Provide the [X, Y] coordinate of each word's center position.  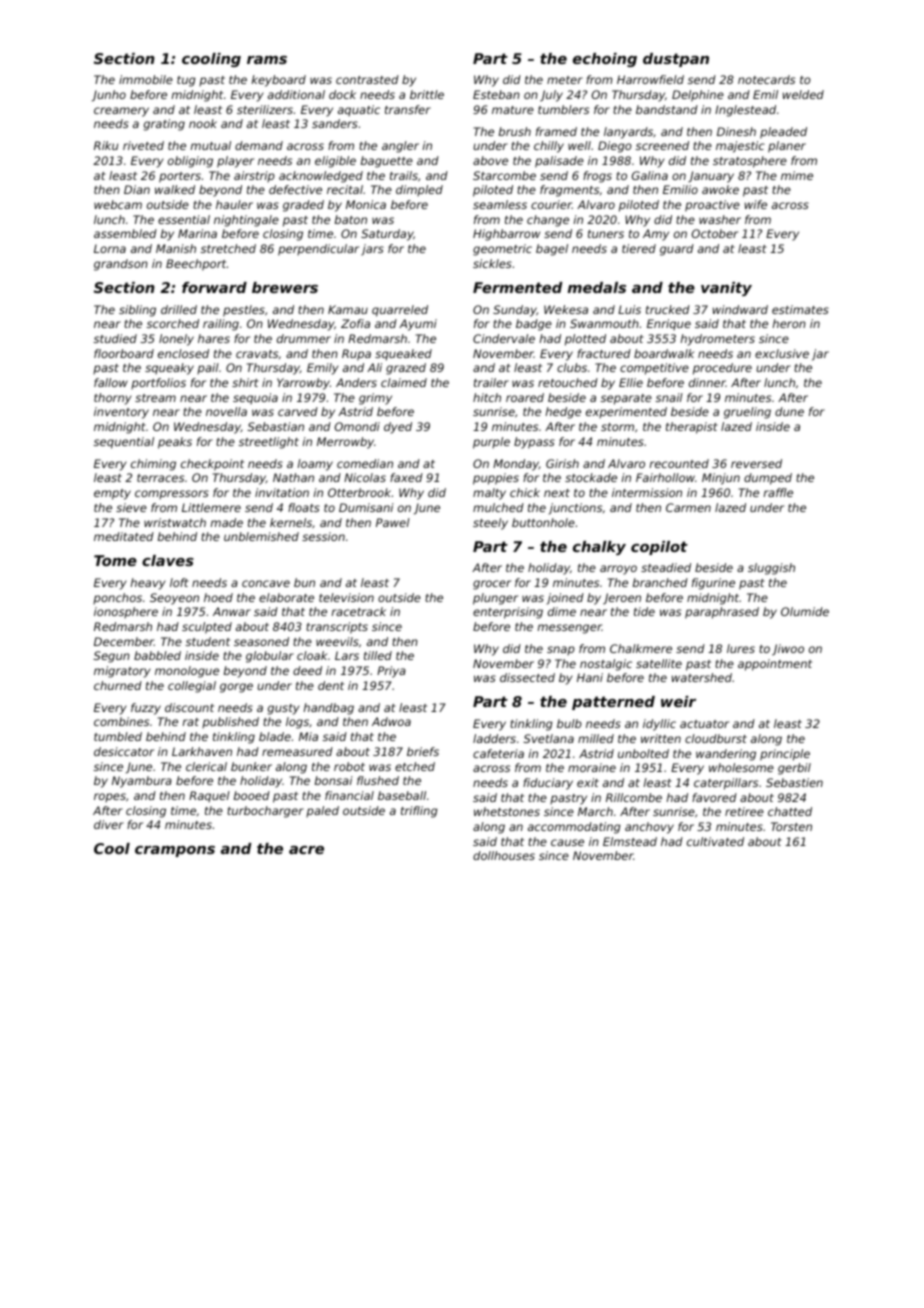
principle [785, 755]
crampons [175, 851]
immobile [146, 79]
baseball [402, 795]
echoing [605, 60]
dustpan [676, 60]
